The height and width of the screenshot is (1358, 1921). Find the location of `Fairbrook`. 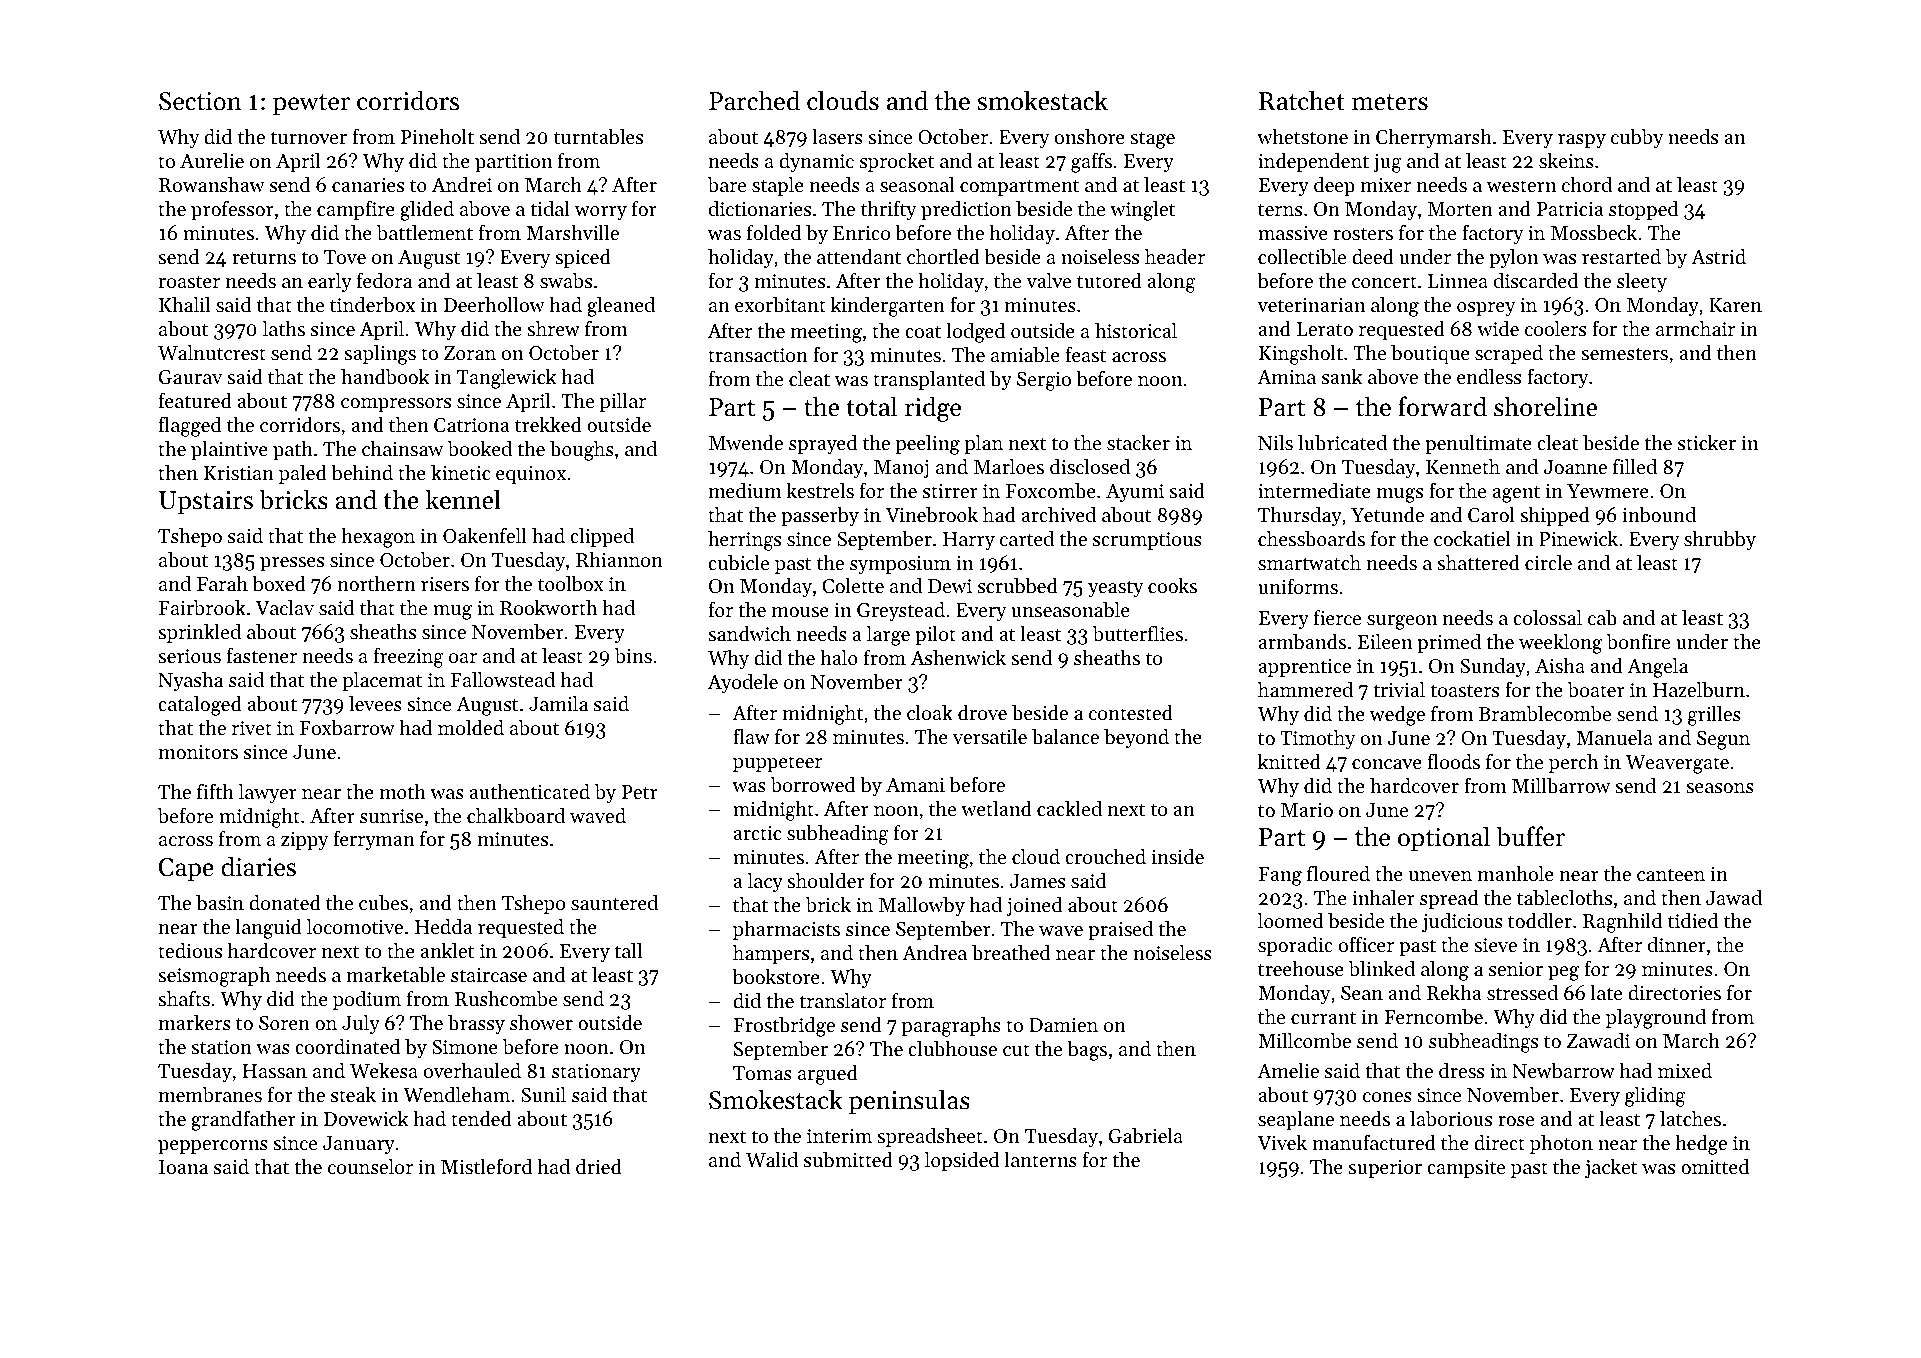

Fairbrook is located at coordinates (202, 608).
